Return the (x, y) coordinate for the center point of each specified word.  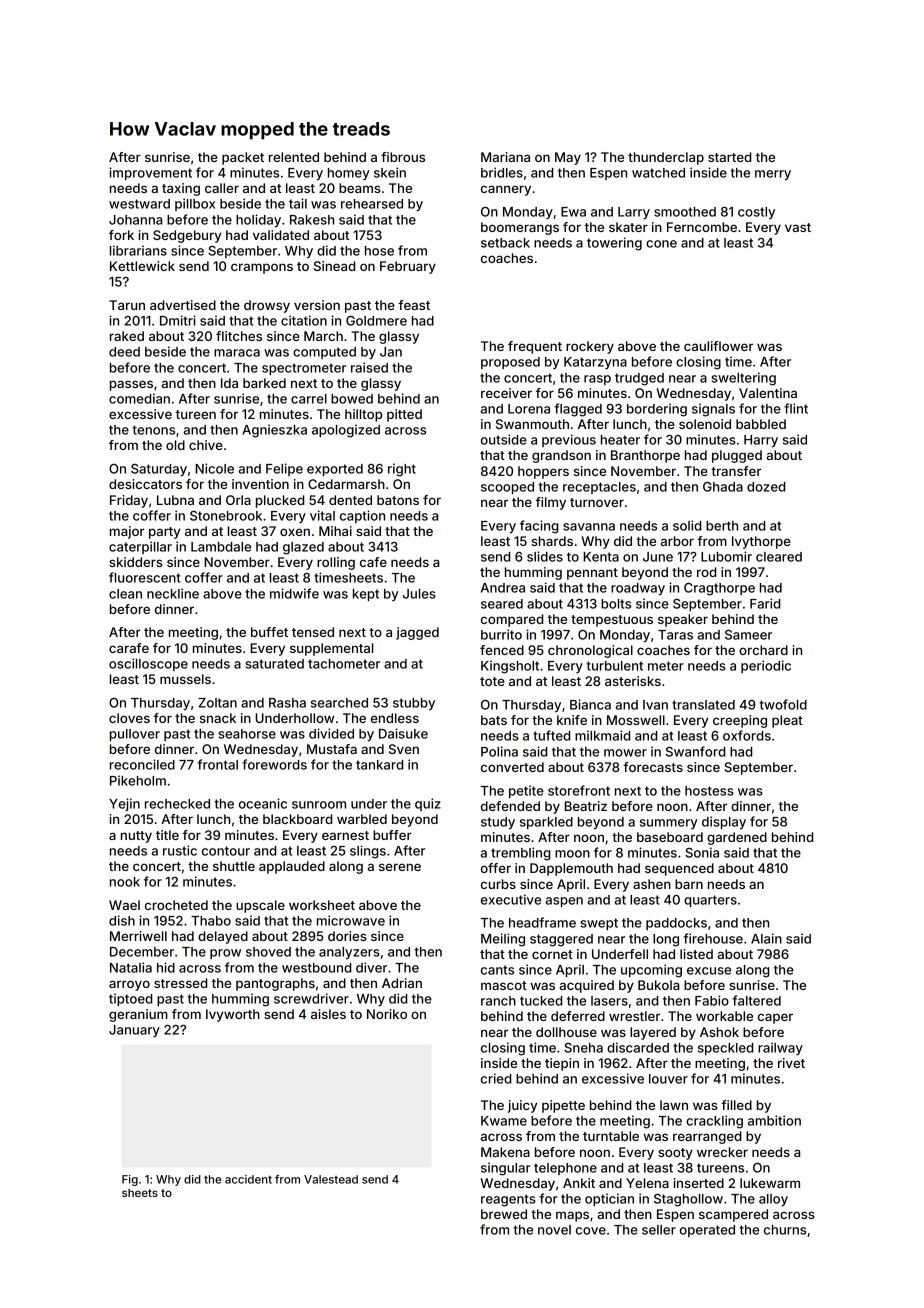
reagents (508, 1200)
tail (298, 203)
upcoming (651, 971)
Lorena (529, 409)
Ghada (723, 487)
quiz (428, 804)
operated (707, 1231)
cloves (129, 718)
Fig (130, 1180)
